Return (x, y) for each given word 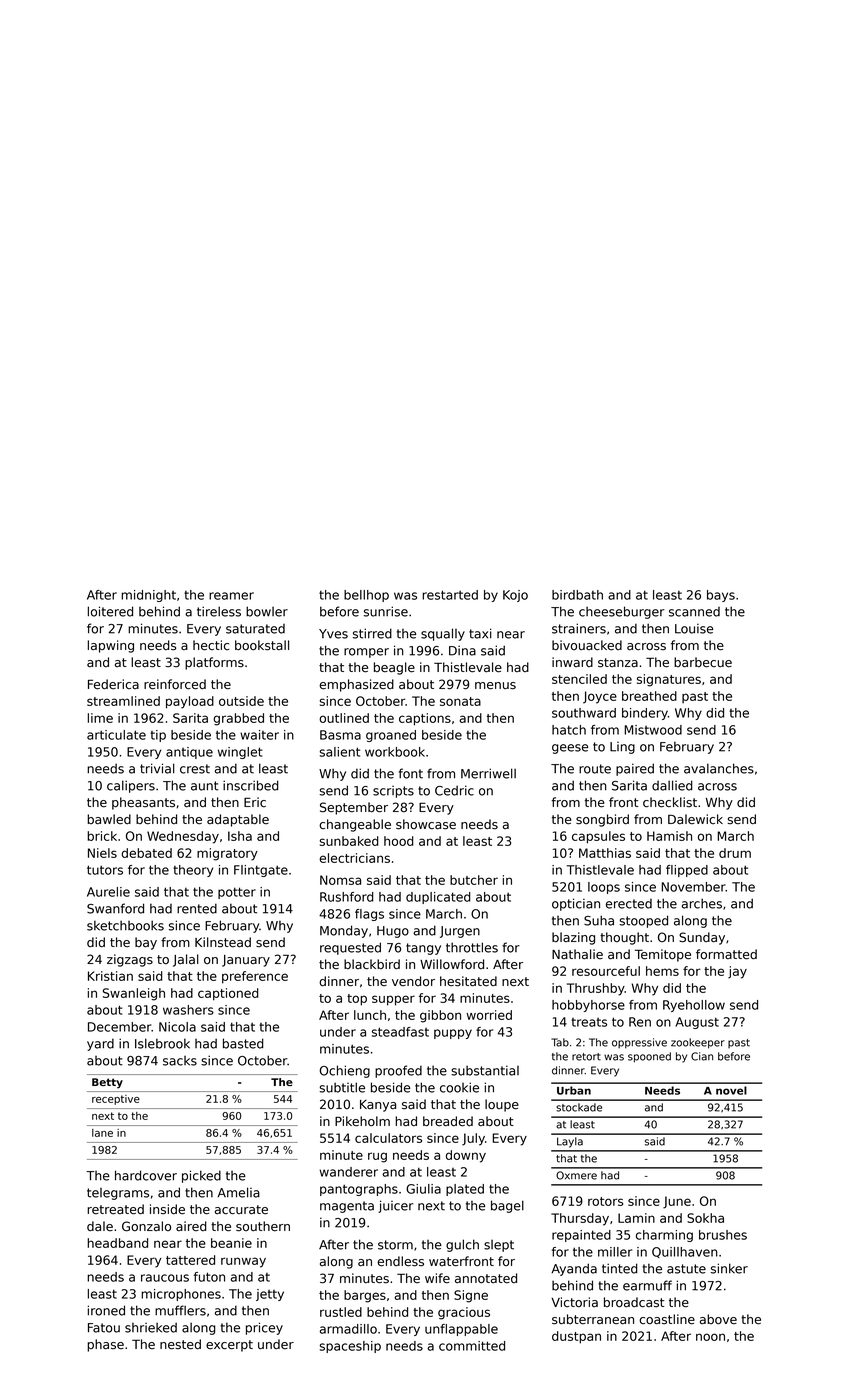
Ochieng (344, 1071)
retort (586, 1057)
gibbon (440, 1016)
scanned (694, 612)
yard (100, 1045)
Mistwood (653, 730)
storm (395, 1245)
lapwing (111, 646)
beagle (394, 668)
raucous (165, 1278)
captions (425, 719)
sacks (180, 1061)
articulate (116, 735)
